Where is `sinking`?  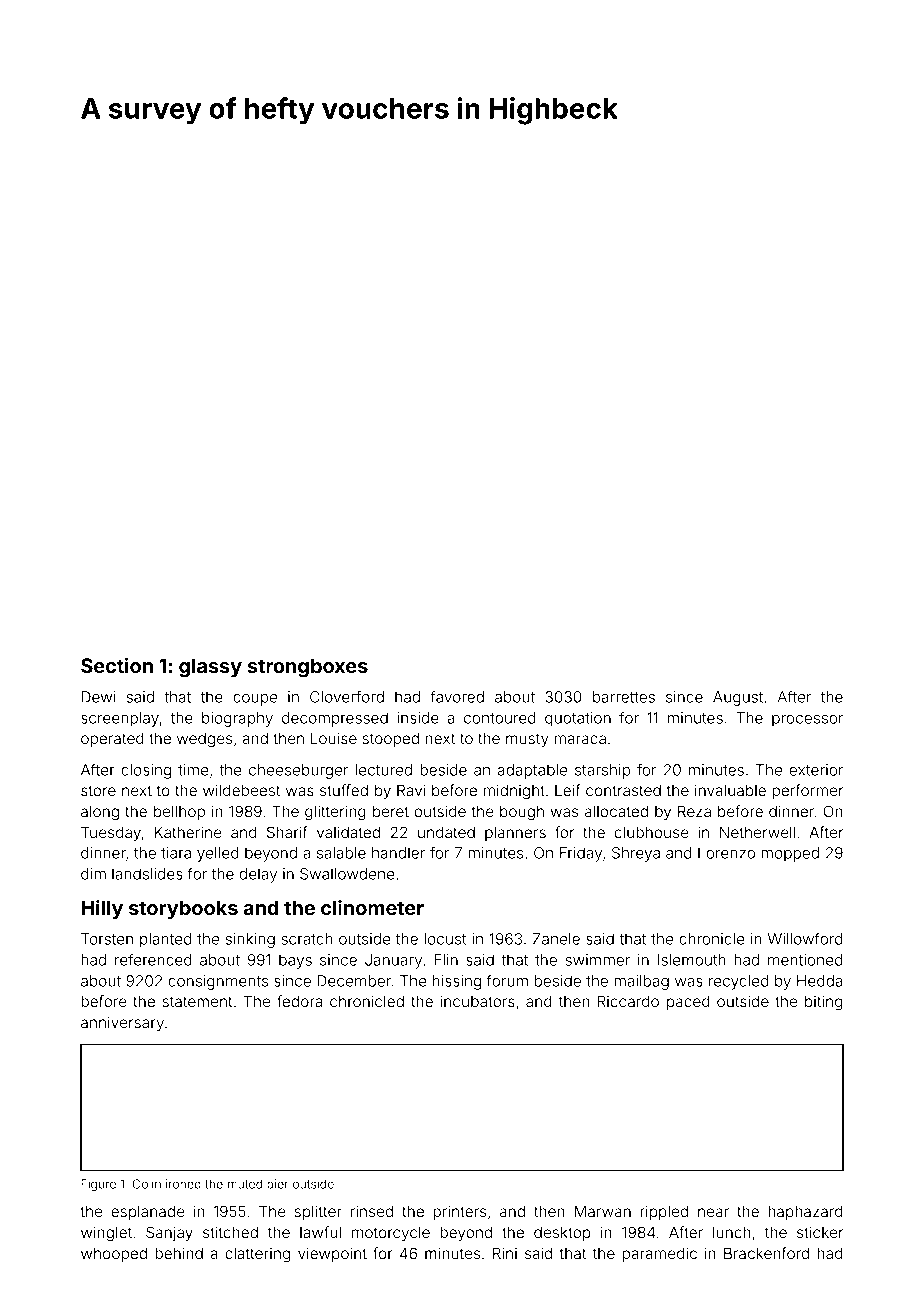 sinking is located at coordinates (250, 940).
